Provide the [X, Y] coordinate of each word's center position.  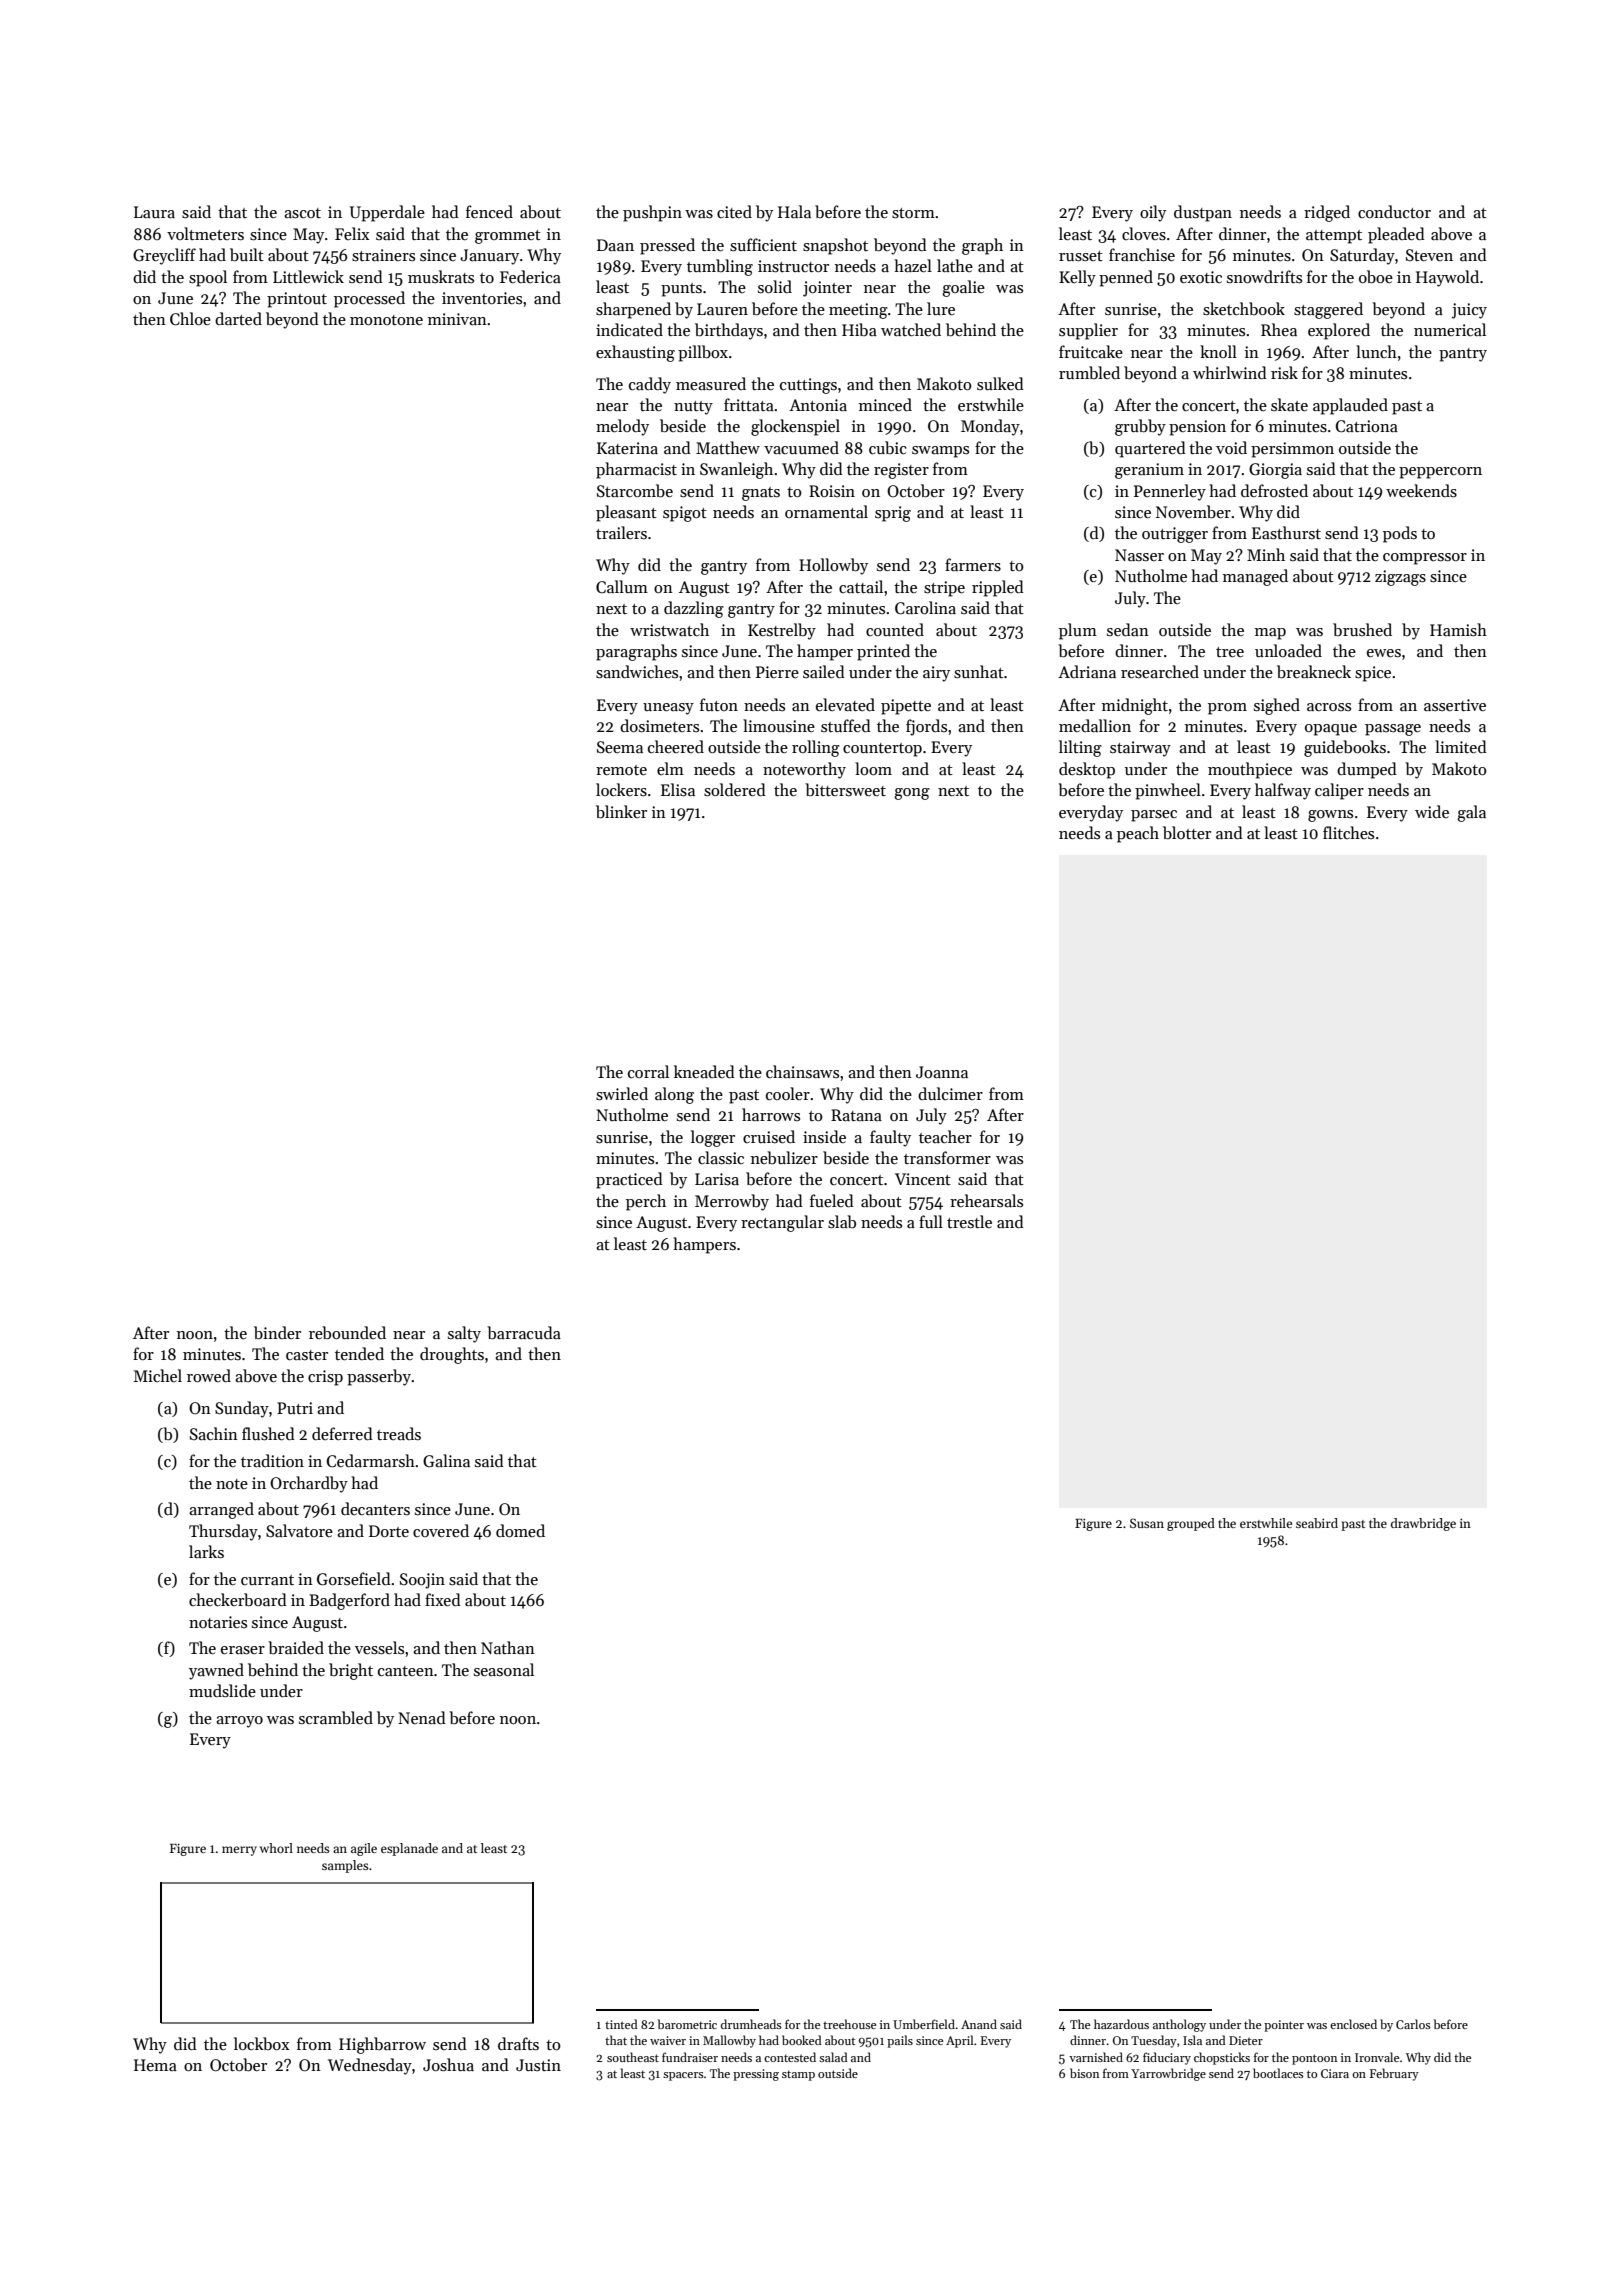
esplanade [409, 1849]
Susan [1147, 1523]
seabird [1317, 1523]
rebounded [347, 1333]
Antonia [818, 405]
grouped [1191, 1524]
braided [296, 1648]
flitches [1348, 832]
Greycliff [164, 256]
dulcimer [950, 1093]
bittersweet [845, 790]
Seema [620, 747]
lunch [1376, 351]
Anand [979, 2024]
